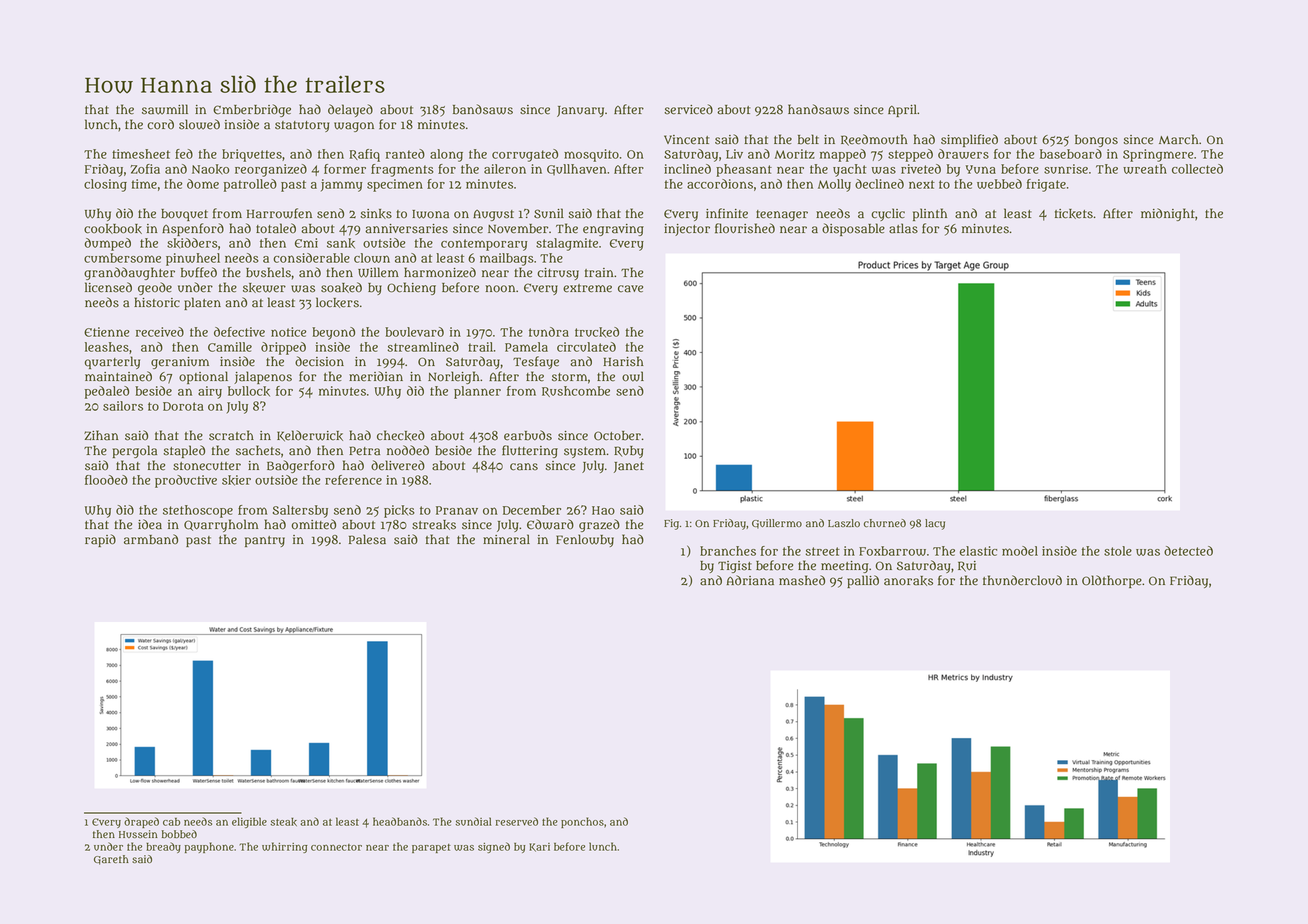 This image has height=924, width=1308. I want to click on Emberbridge, so click(252, 110).
